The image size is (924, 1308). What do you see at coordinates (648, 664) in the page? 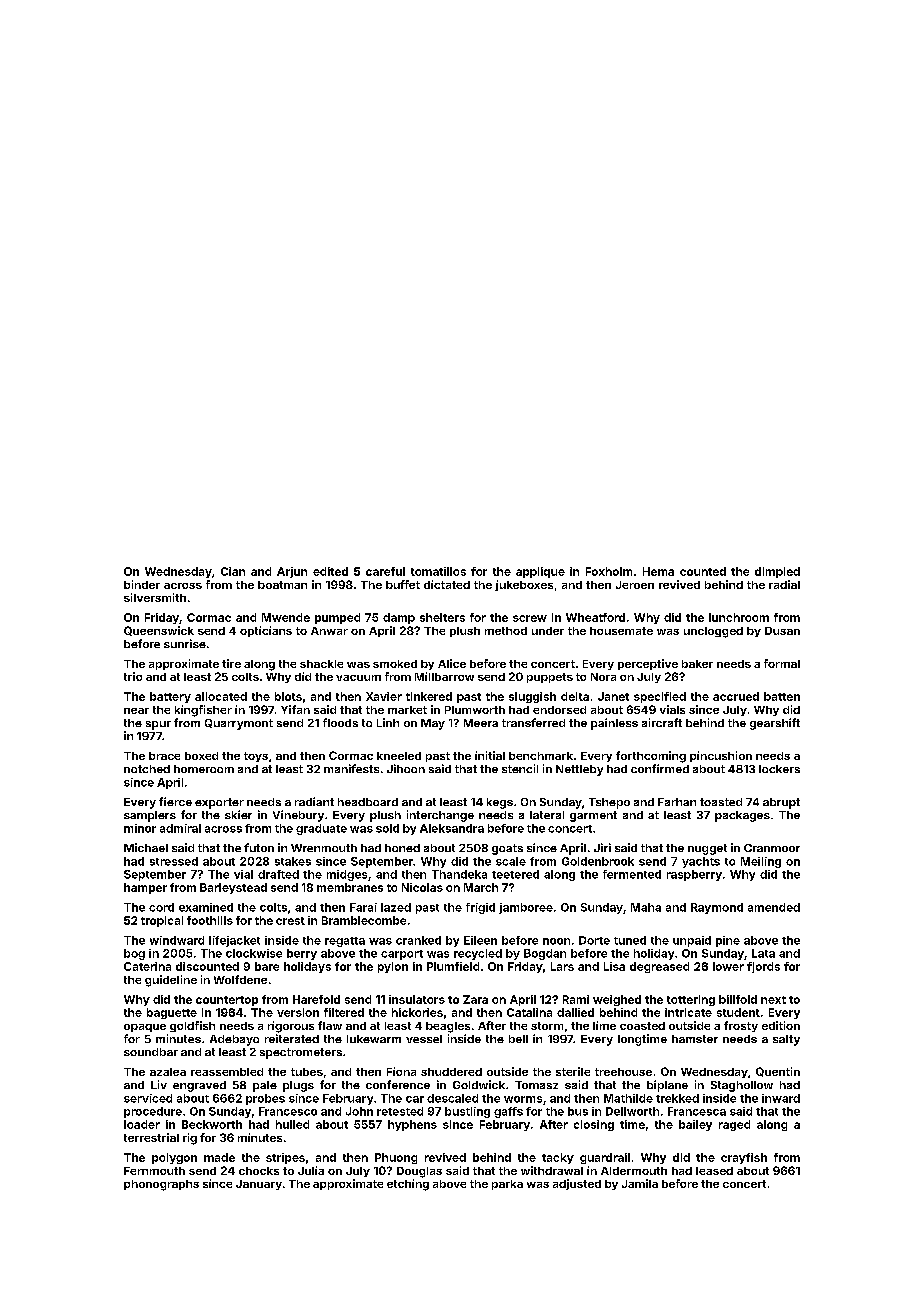
I see `perceptive` at bounding box center [648, 664].
